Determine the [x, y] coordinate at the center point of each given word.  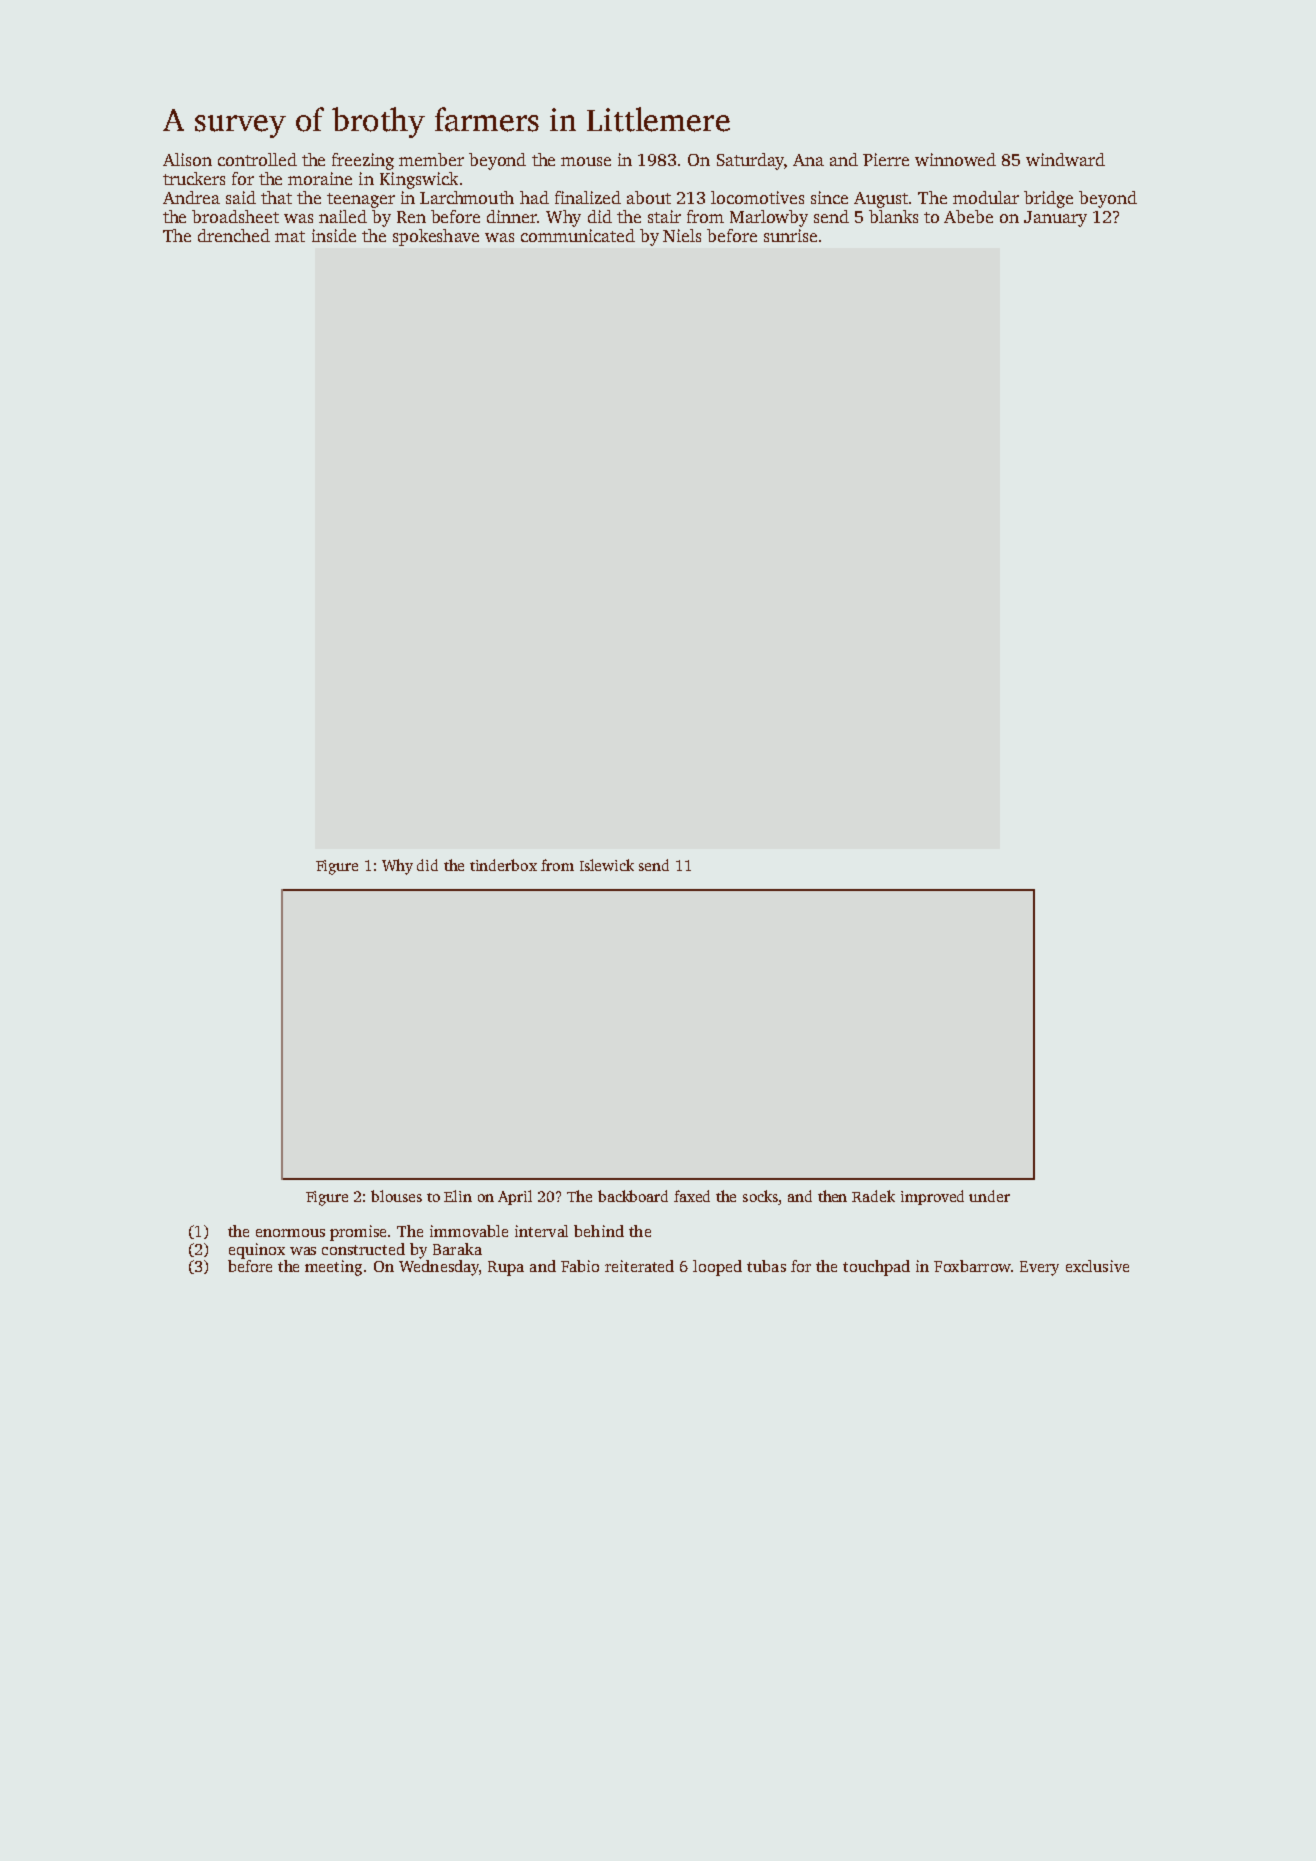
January [1055, 219]
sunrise [790, 235]
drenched [234, 235]
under [989, 1196]
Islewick [607, 865]
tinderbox [503, 865]
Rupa [506, 1268]
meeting [333, 1268]
